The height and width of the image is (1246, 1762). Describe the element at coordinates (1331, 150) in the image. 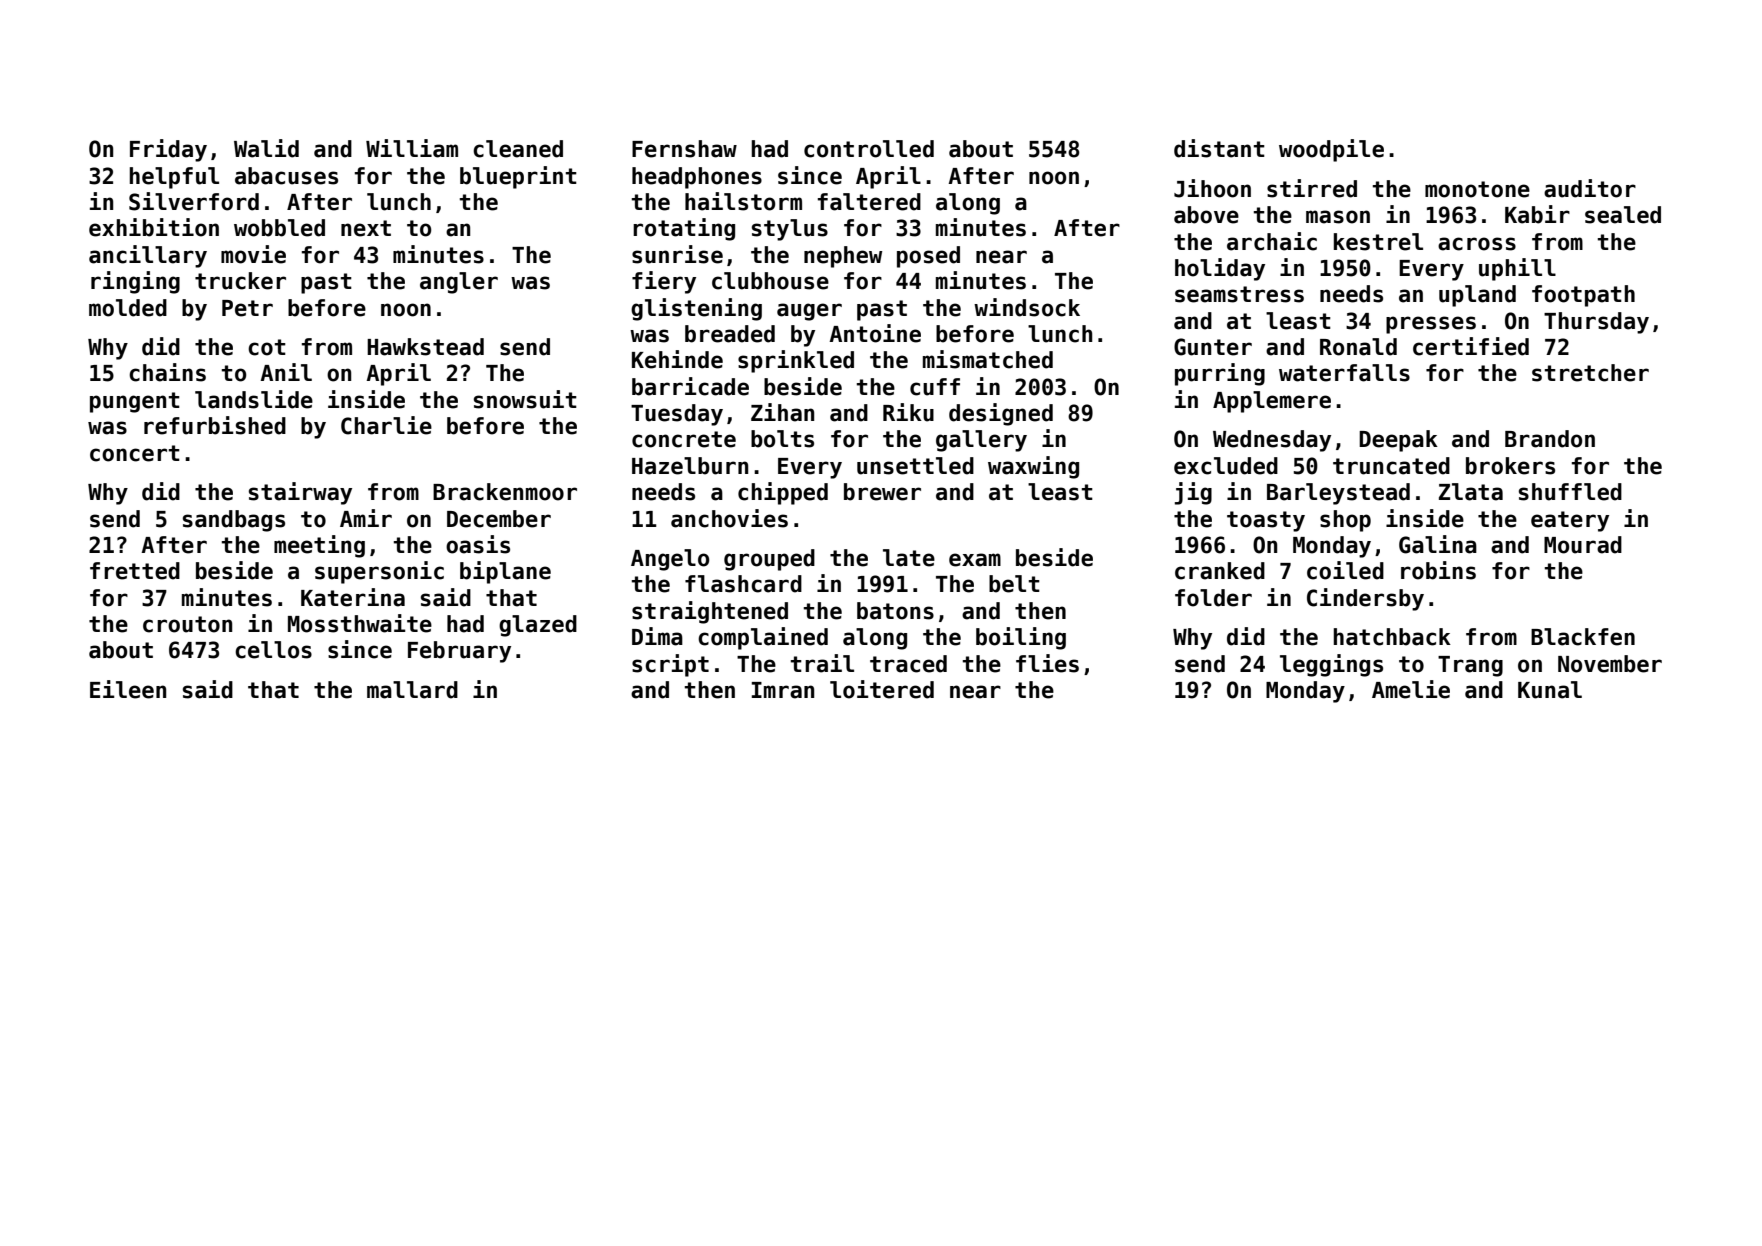

I see `woodpile` at that location.
